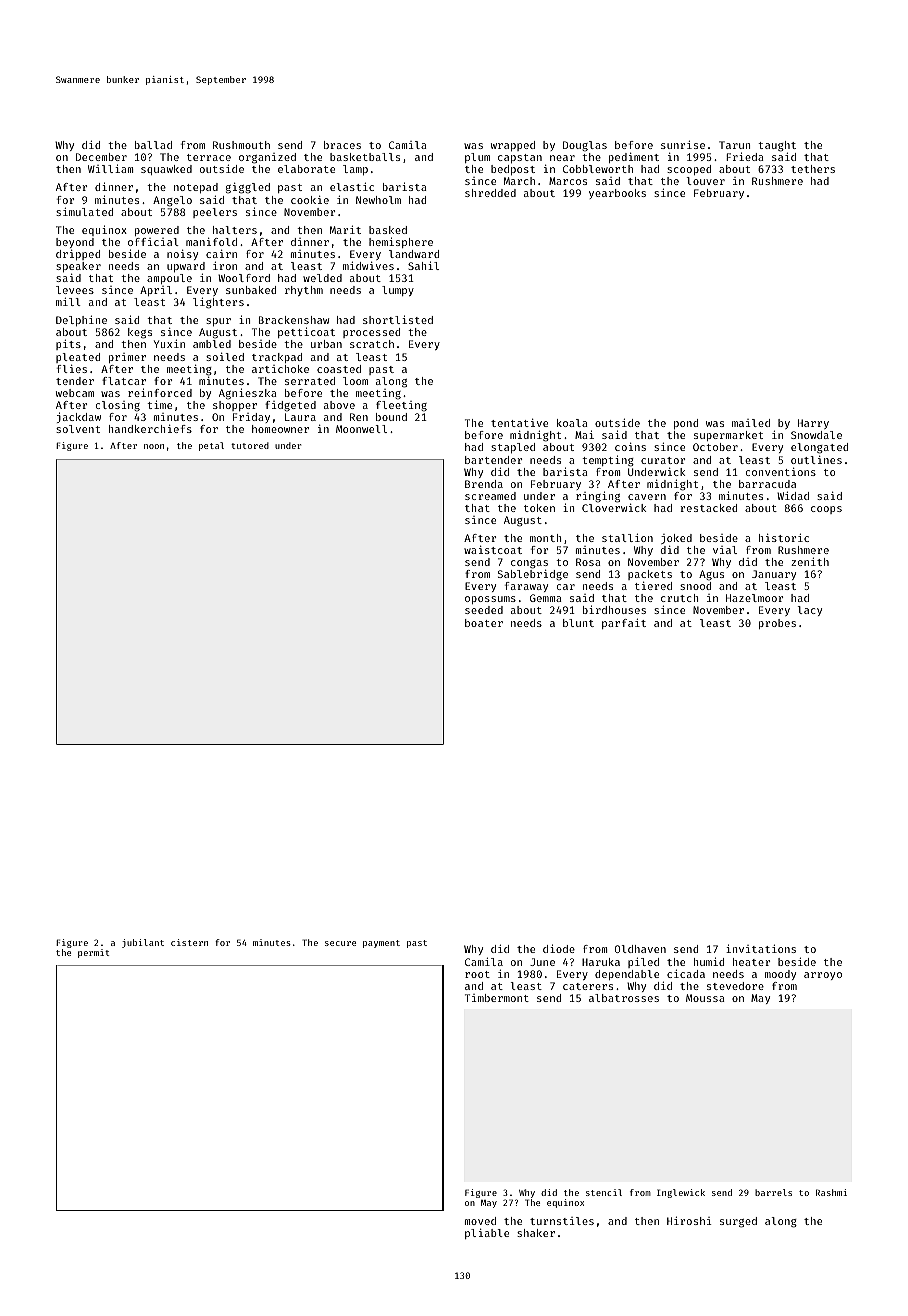 This page has width=908, height=1316. I want to click on jubilant, so click(143, 943).
